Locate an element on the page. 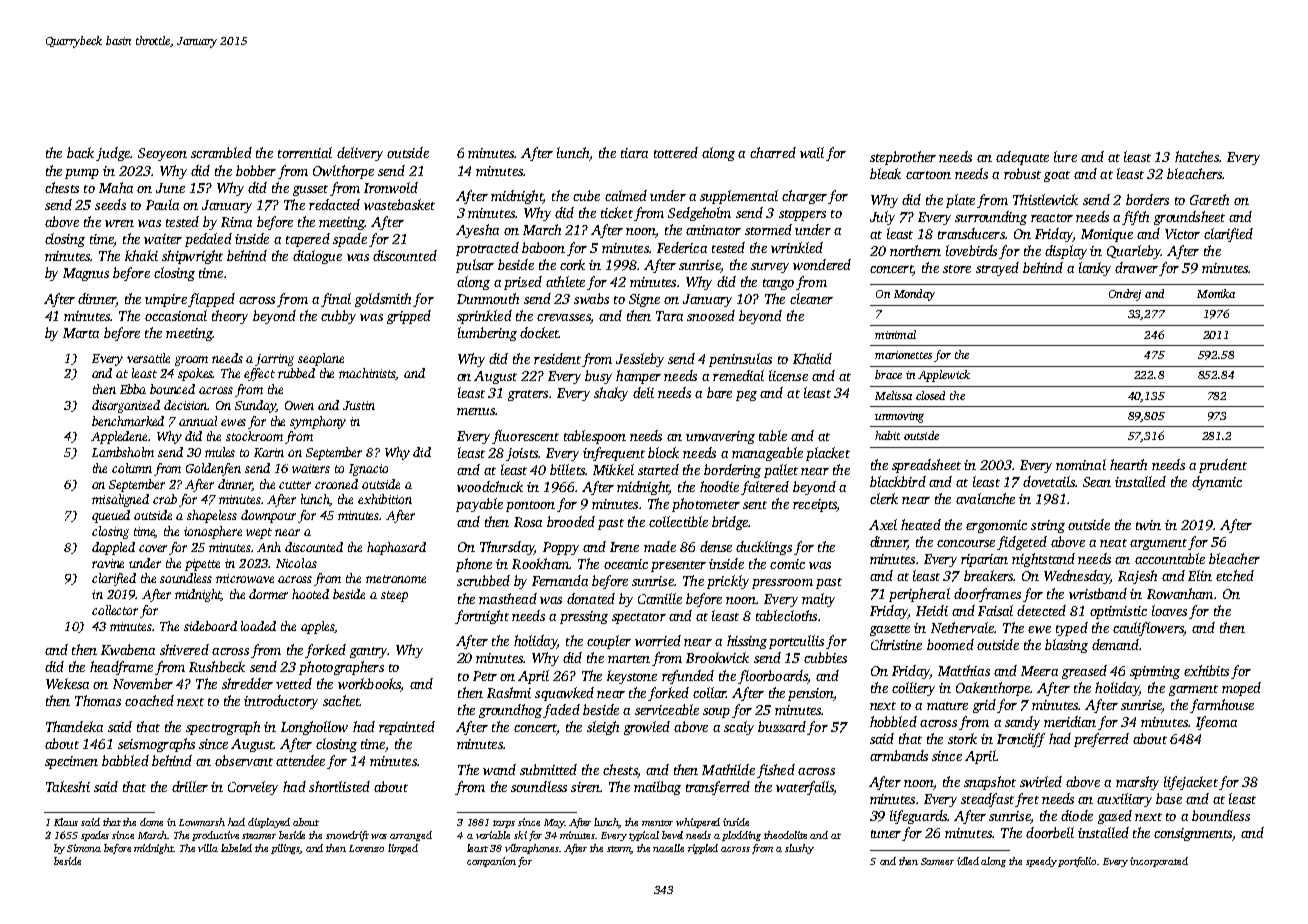 This page has width=1308, height=924. Seoyeon is located at coordinates (162, 154).
